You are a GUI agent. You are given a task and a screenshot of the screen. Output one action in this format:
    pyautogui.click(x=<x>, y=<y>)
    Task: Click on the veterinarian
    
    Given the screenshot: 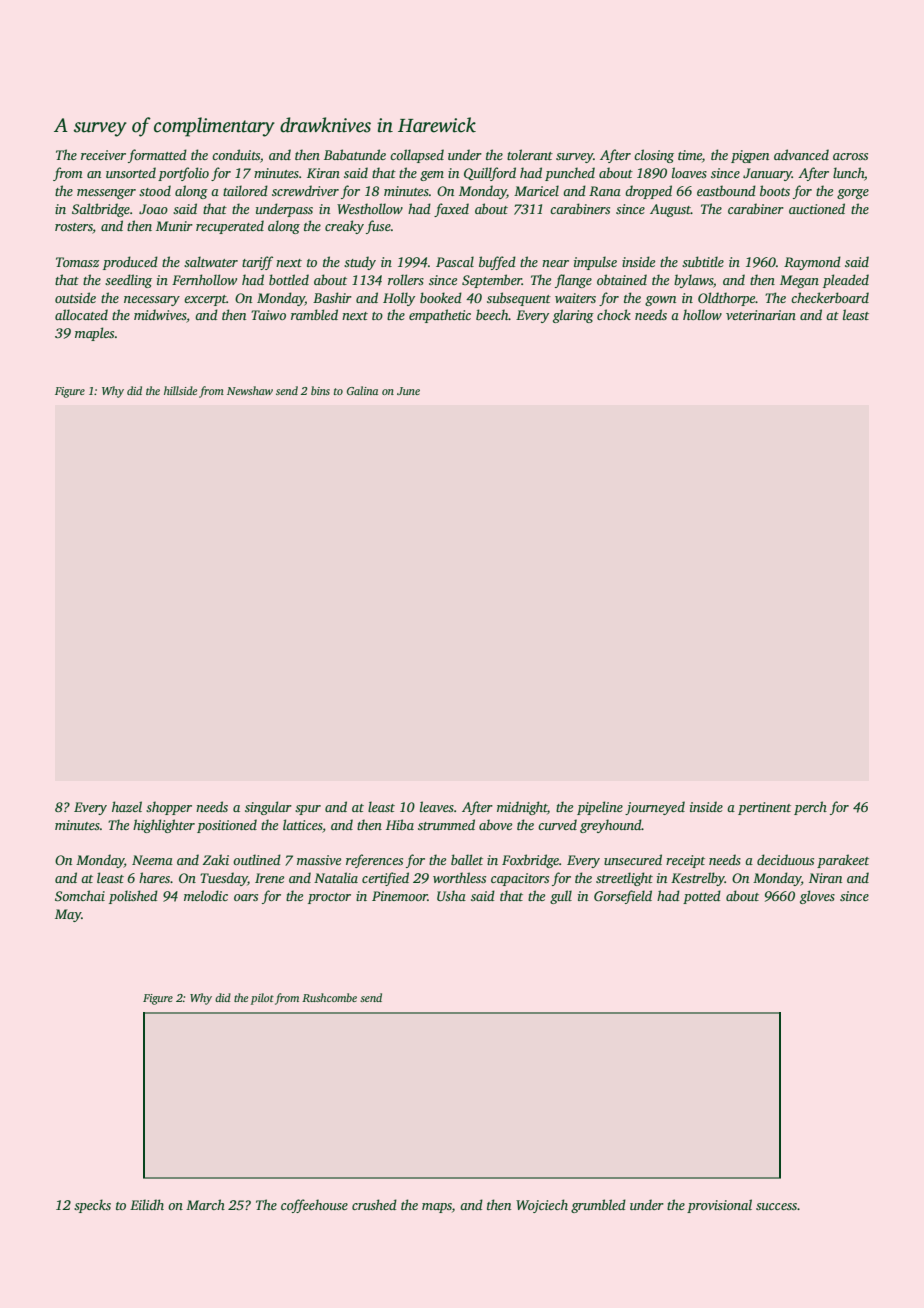 What is the action you would take?
    pyautogui.click(x=761, y=315)
